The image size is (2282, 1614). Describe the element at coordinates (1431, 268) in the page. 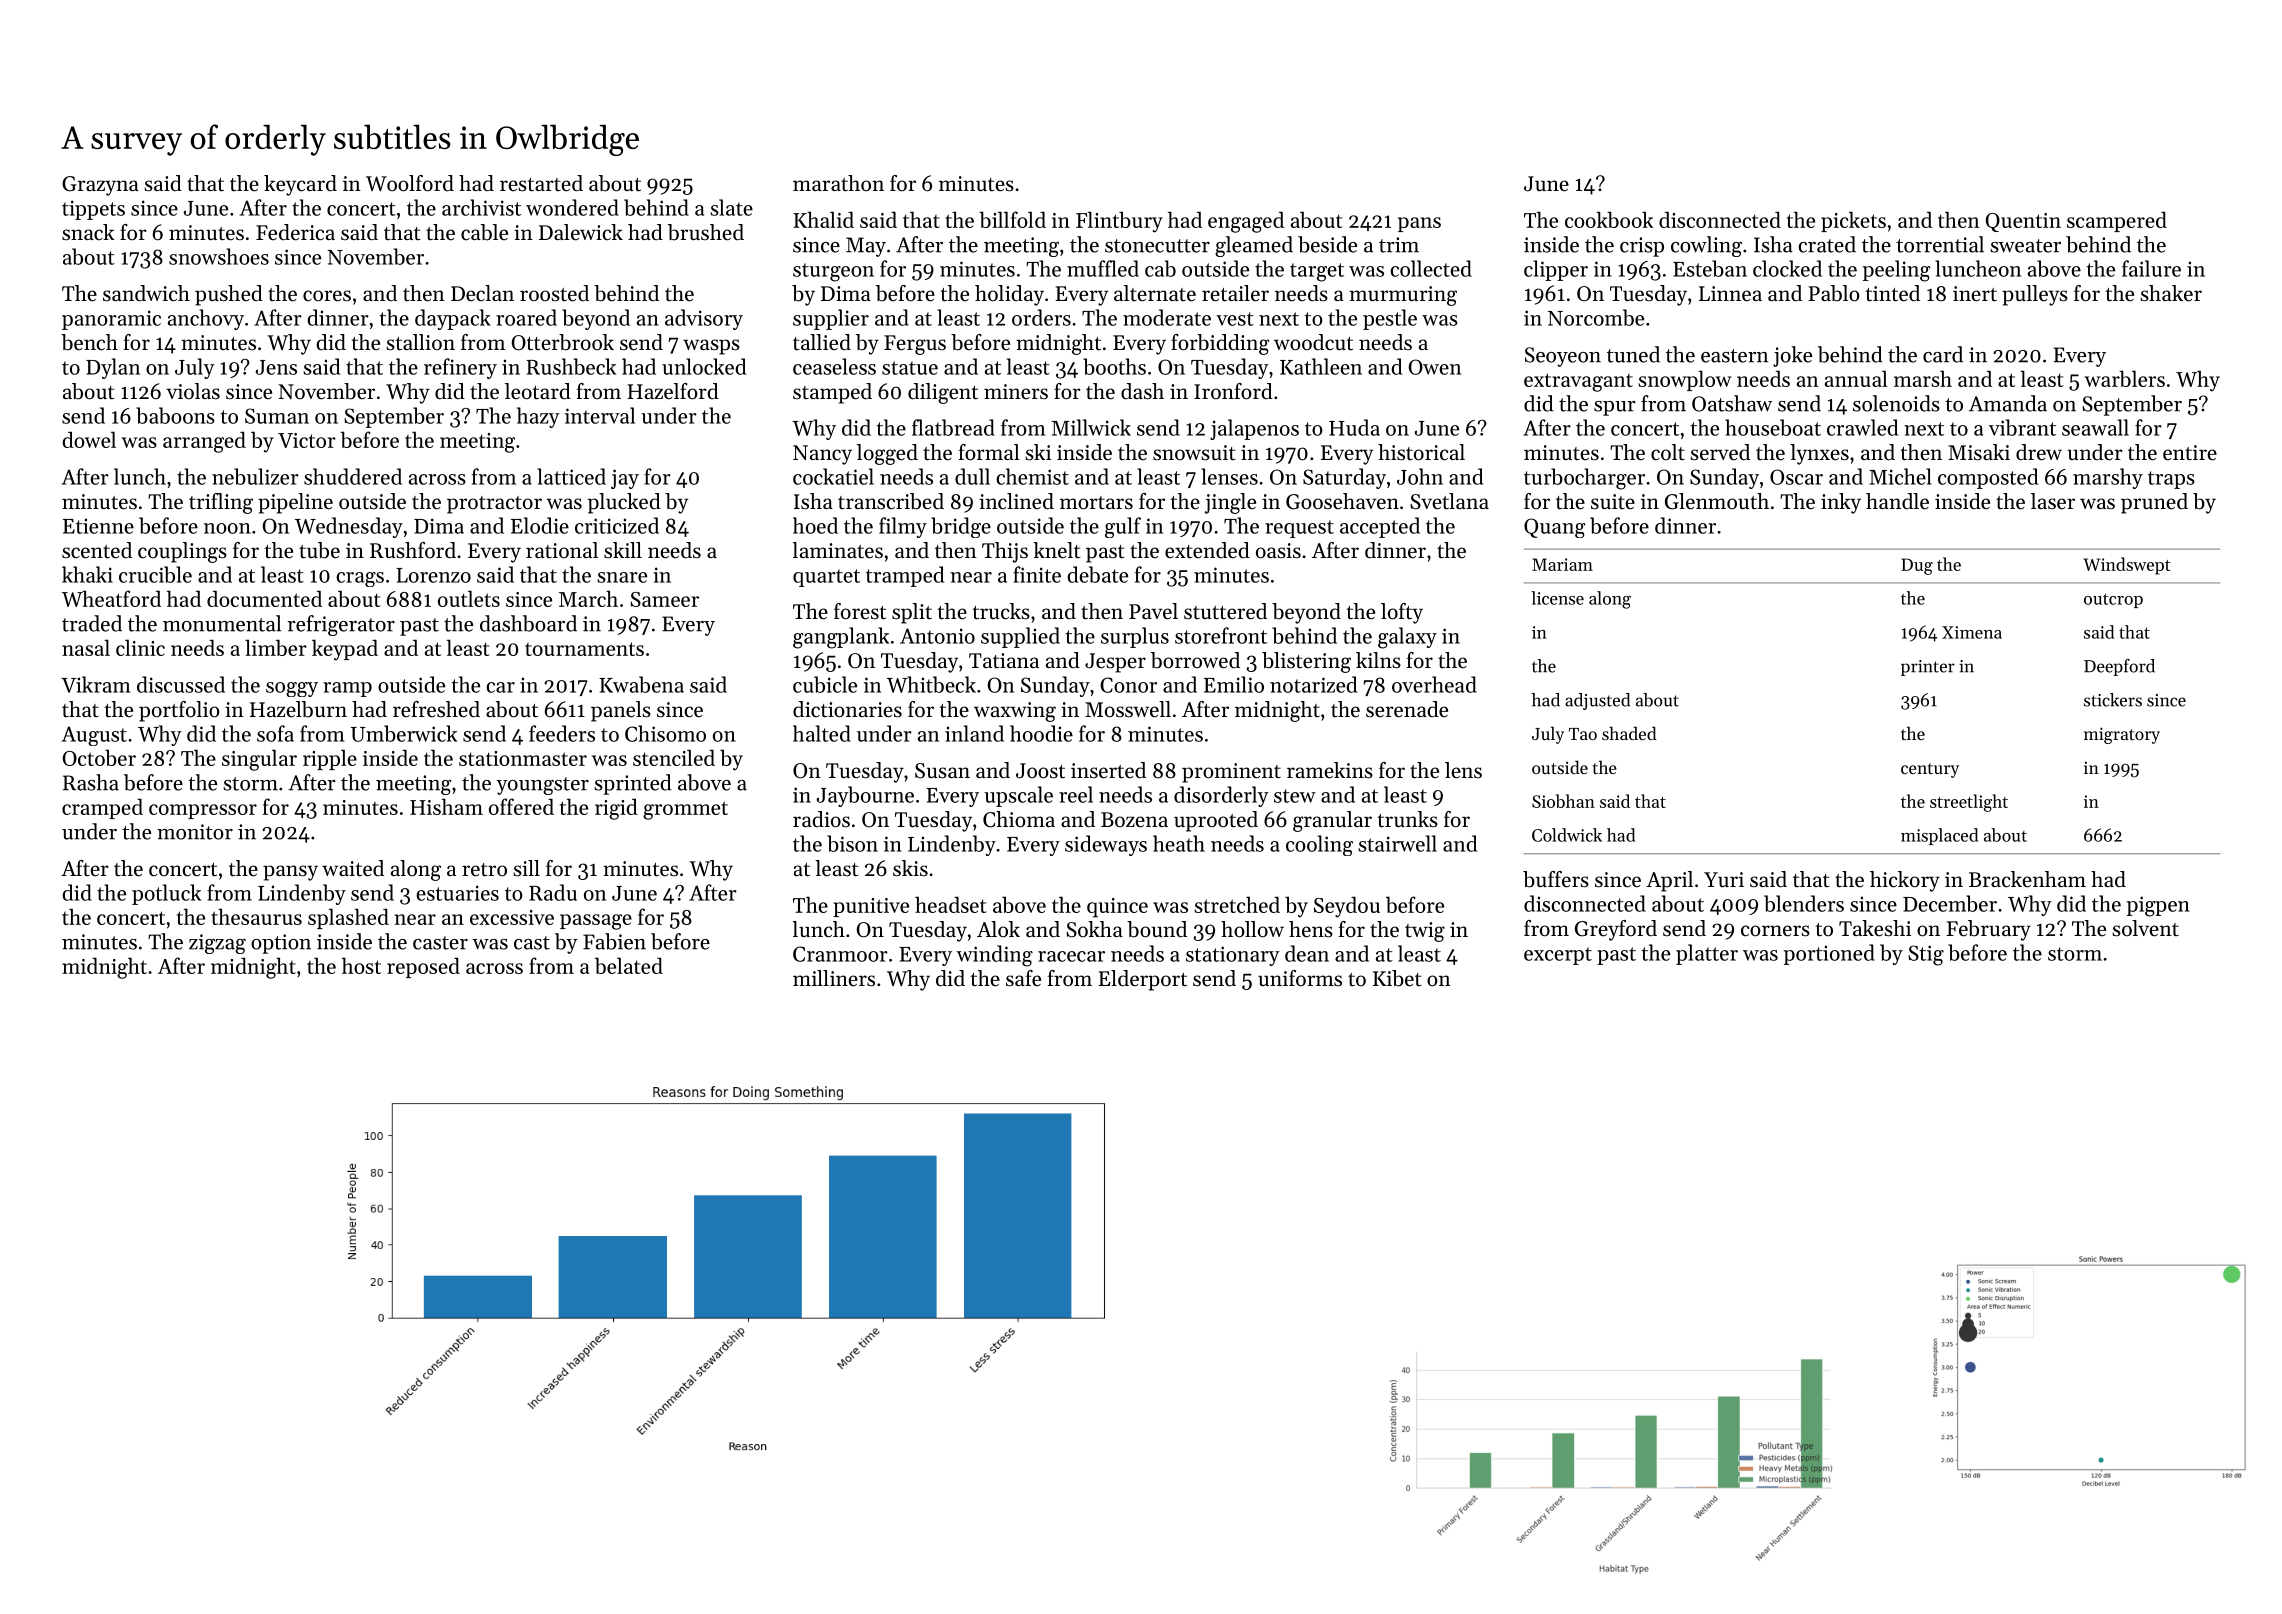

I see `collected` at that location.
